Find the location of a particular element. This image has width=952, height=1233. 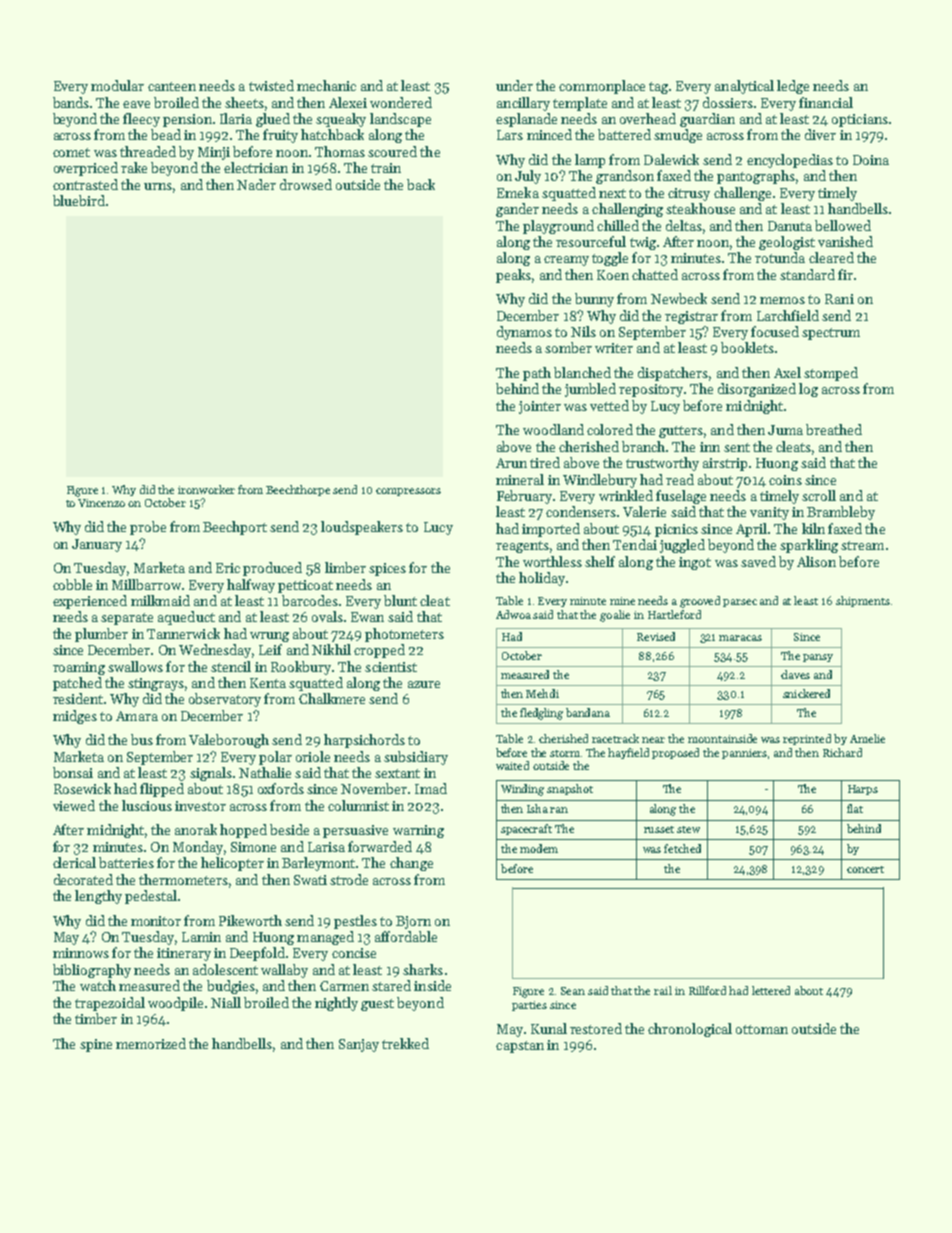

Bjorn is located at coordinates (413, 922).
